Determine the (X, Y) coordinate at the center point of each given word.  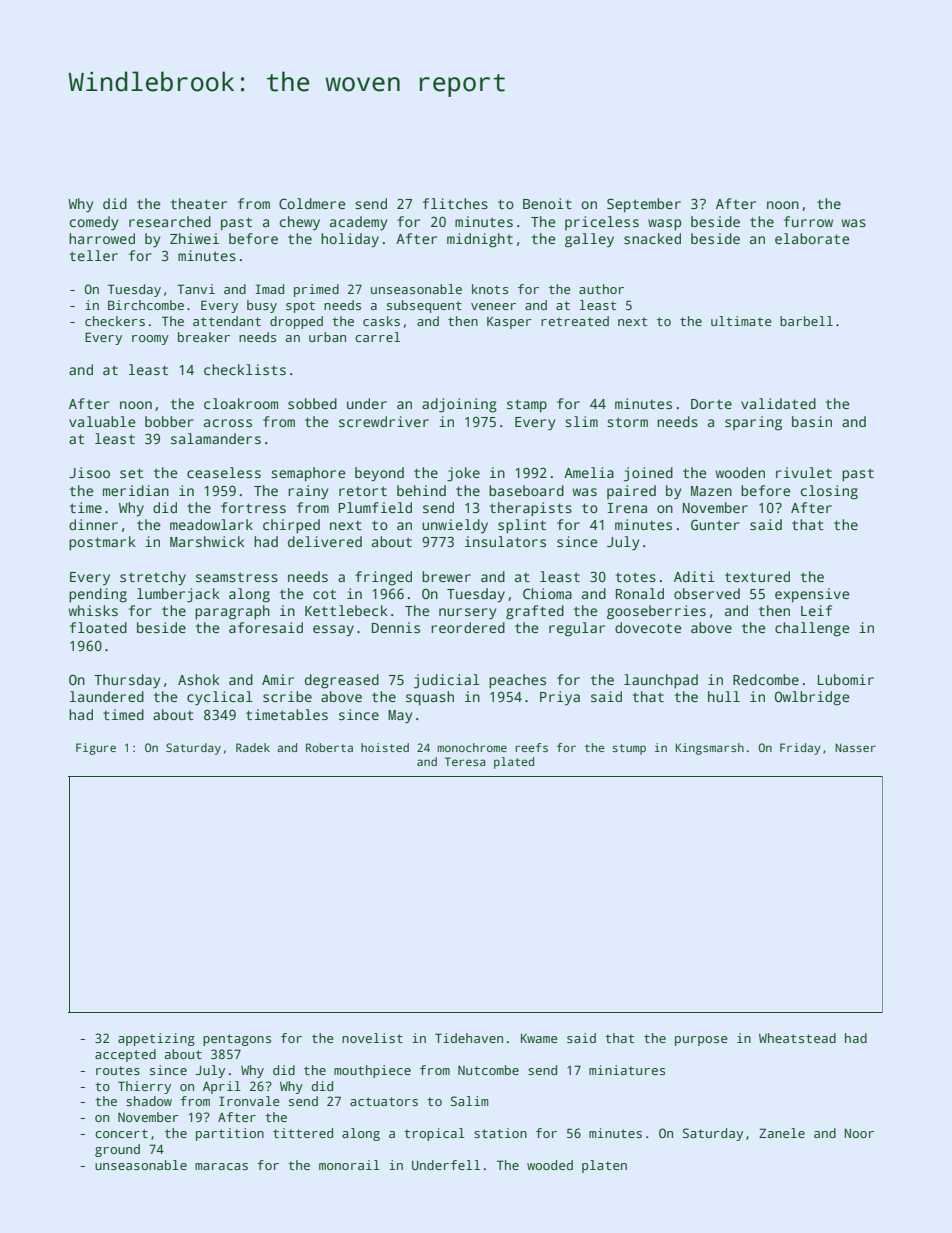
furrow (808, 221)
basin (812, 421)
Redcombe (766, 679)
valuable (102, 421)
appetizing (156, 1039)
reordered (468, 627)
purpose (701, 1041)
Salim (470, 1101)
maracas (221, 1166)
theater (199, 203)
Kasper (509, 322)
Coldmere (312, 203)
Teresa (465, 761)
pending (98, 595)
